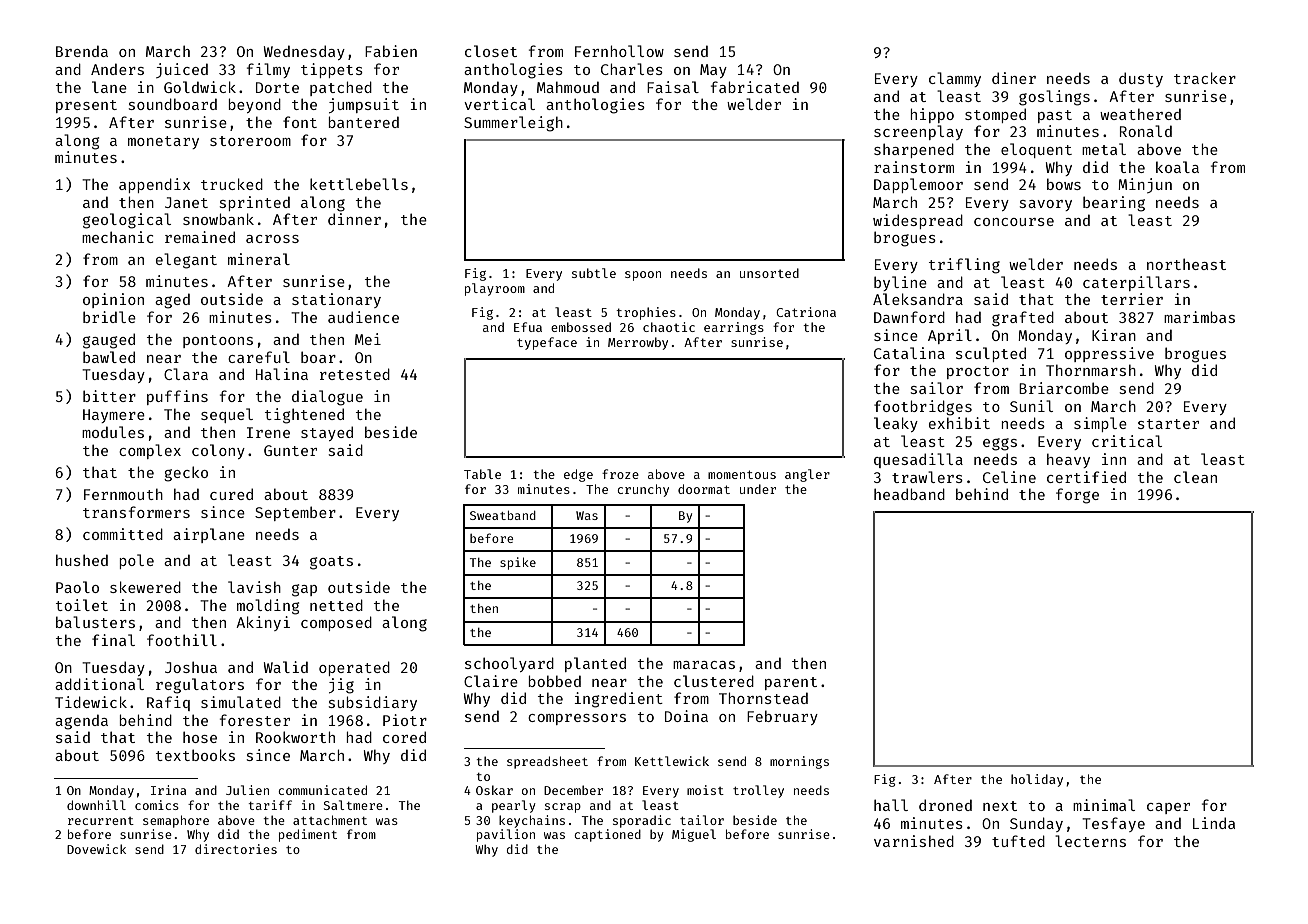 This screenshot has height=924, width=1308. Describe the element at coordinates (1141, 79) in the screenshot. I see `dusty` at that location.
